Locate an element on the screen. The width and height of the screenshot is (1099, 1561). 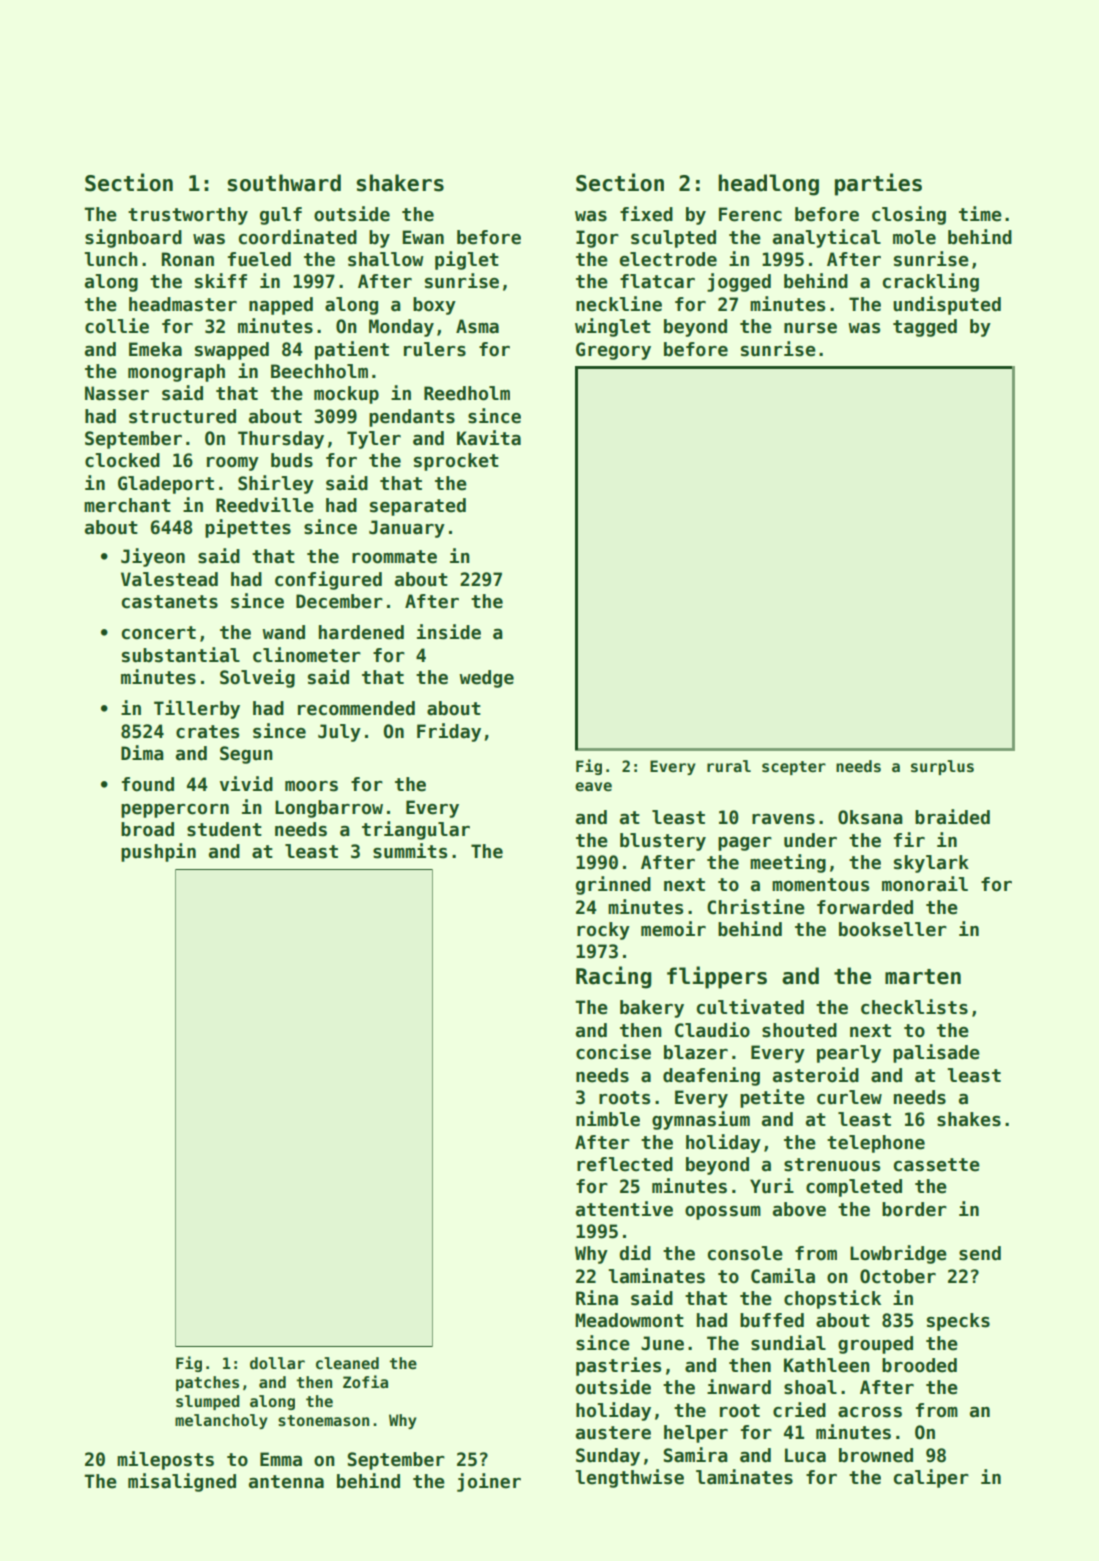
summits is located at coordinates (410, 851).
